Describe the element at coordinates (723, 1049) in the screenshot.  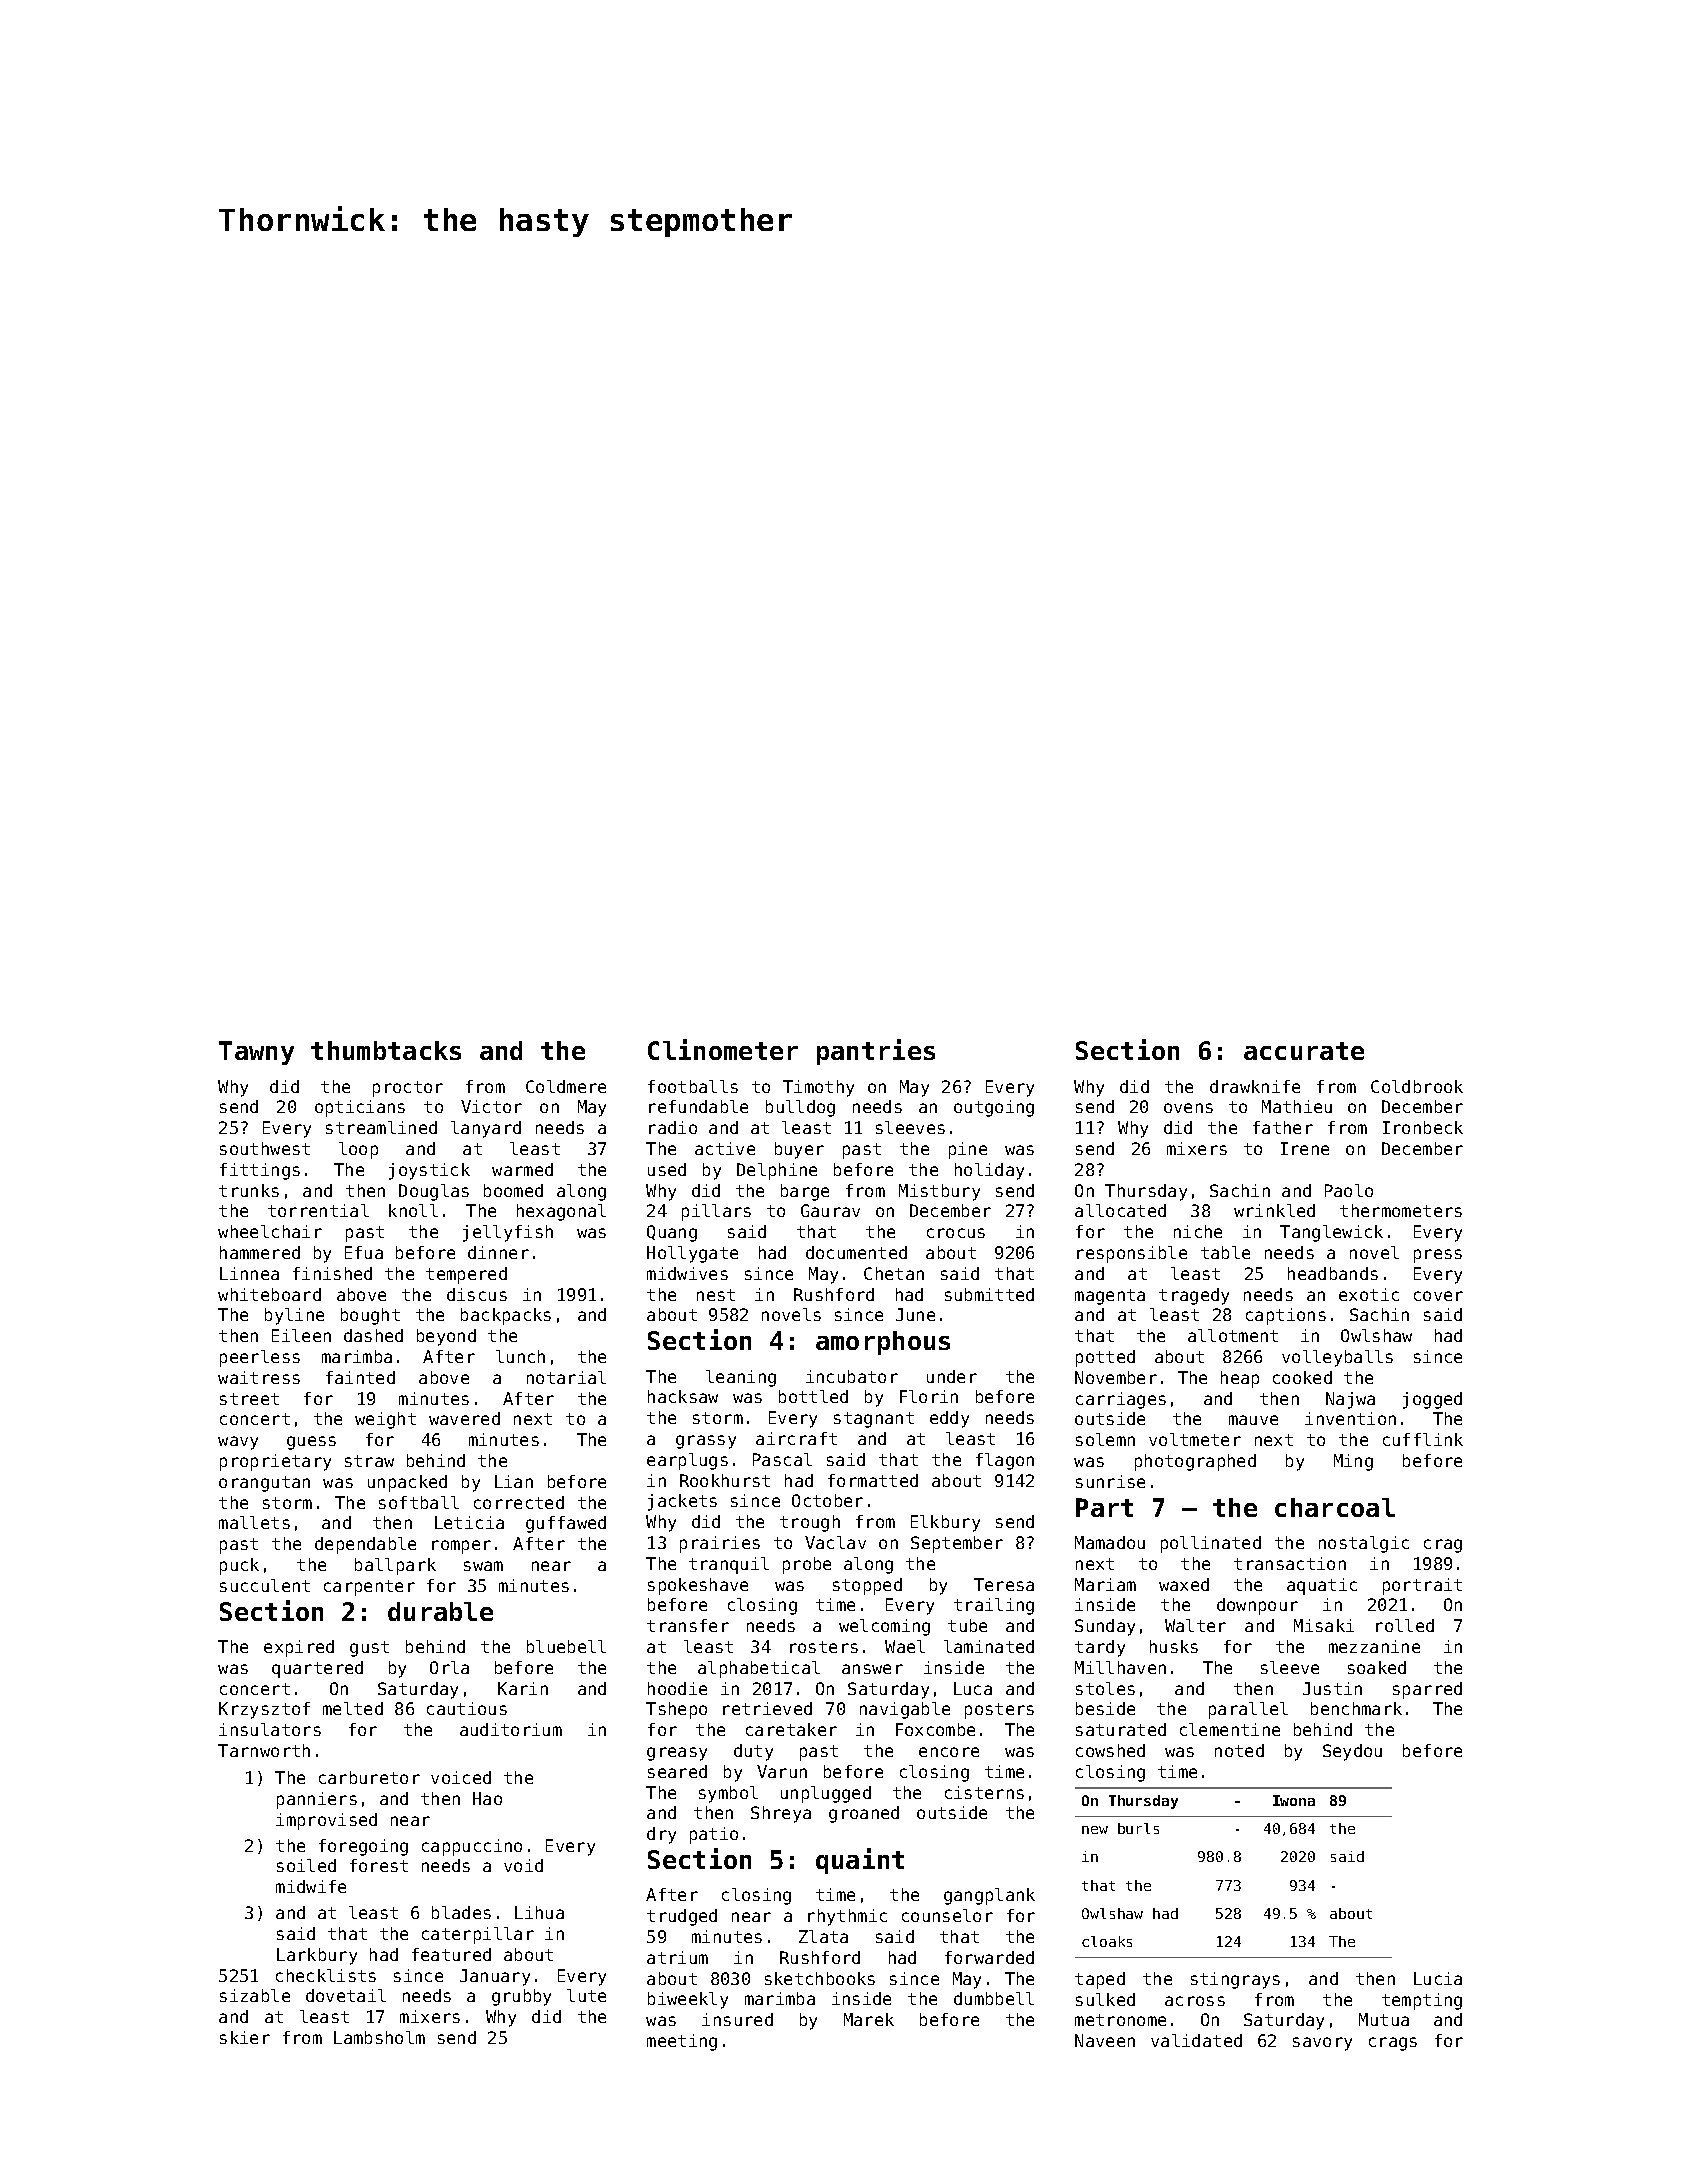
I see `Clinometer` at that location.
